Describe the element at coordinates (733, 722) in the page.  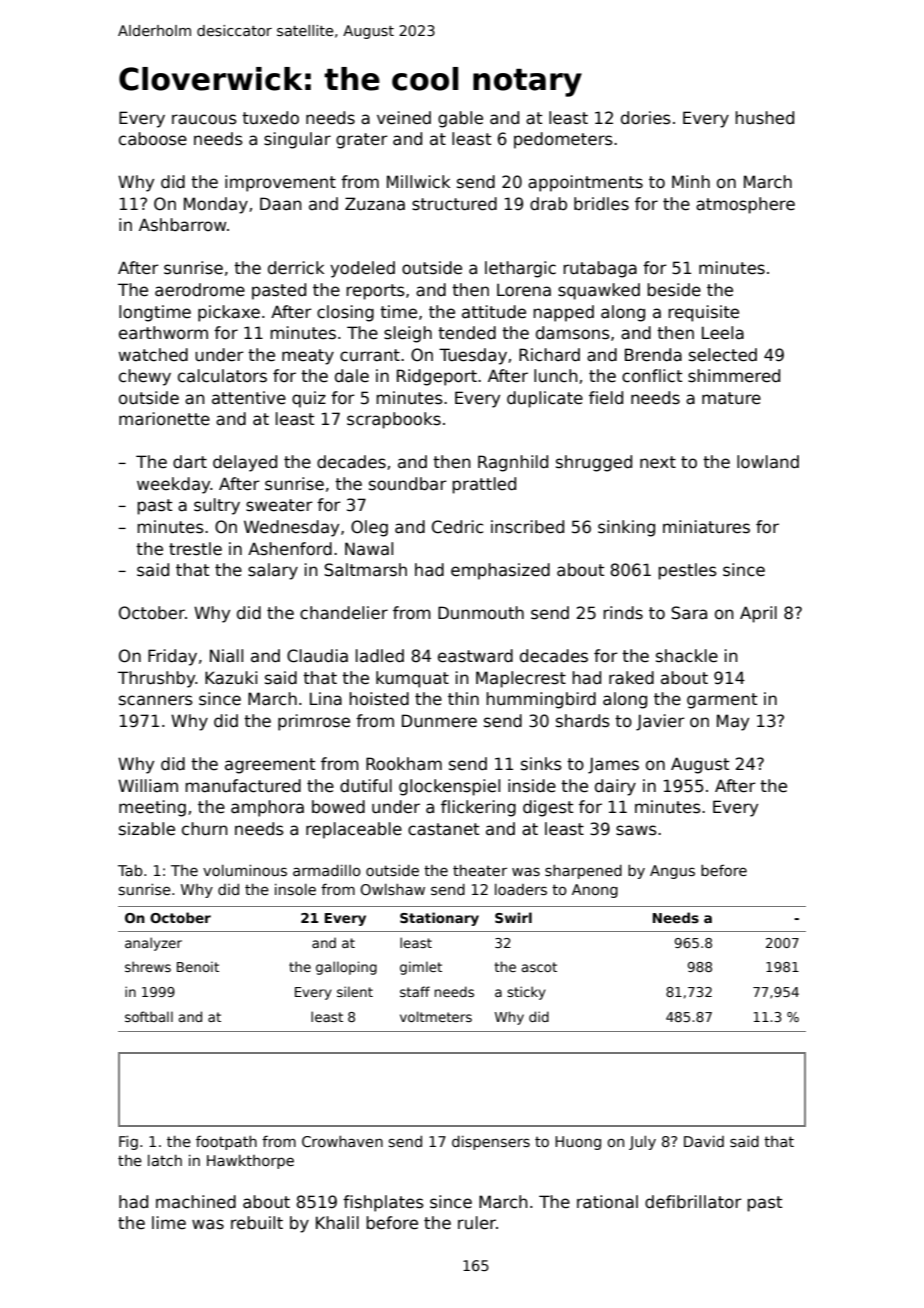
I see `May` at that location.
